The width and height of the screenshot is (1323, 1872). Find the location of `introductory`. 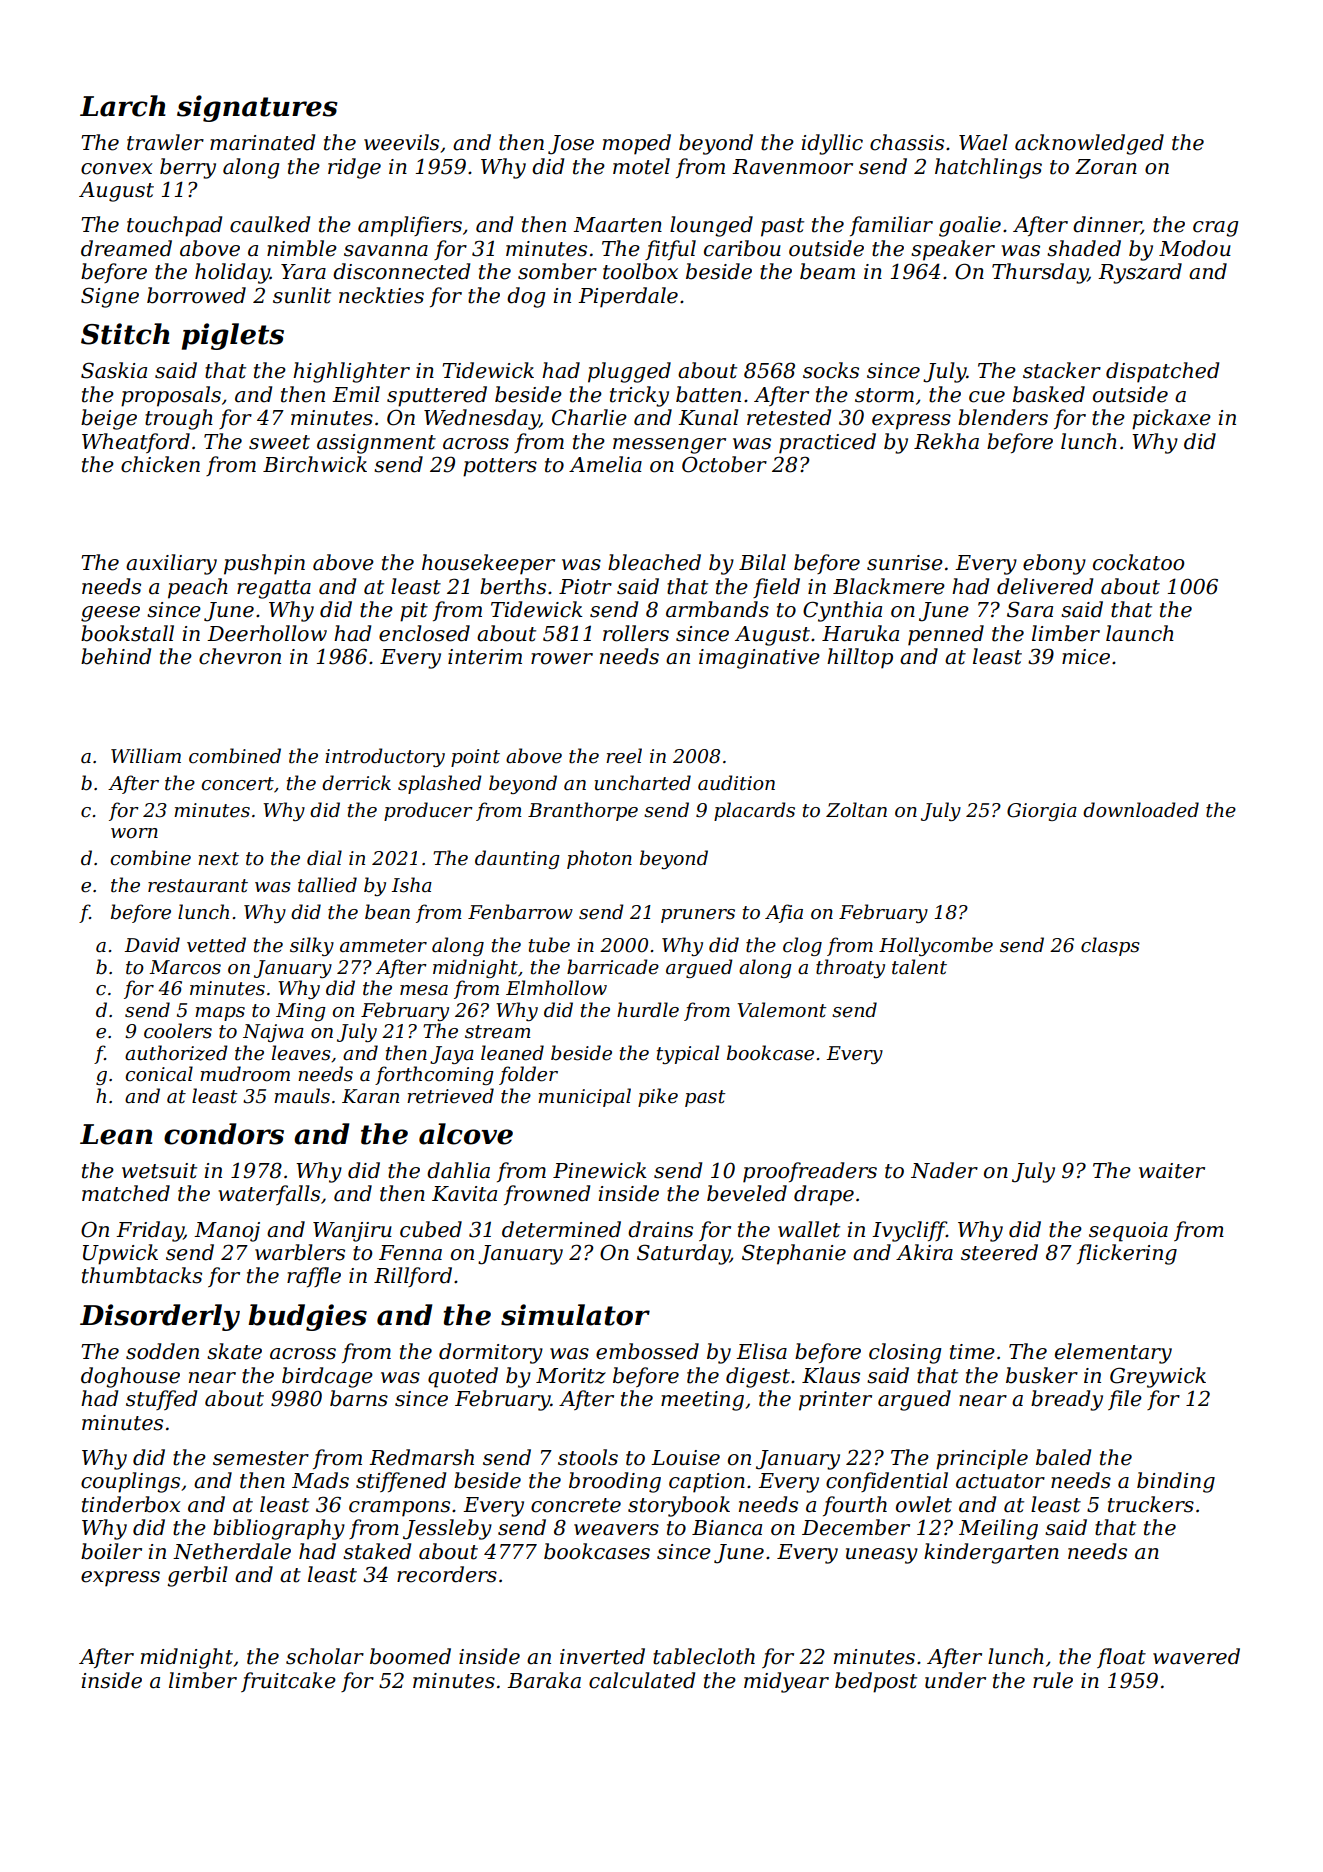

introductory is located at coordinates (385, 757).
